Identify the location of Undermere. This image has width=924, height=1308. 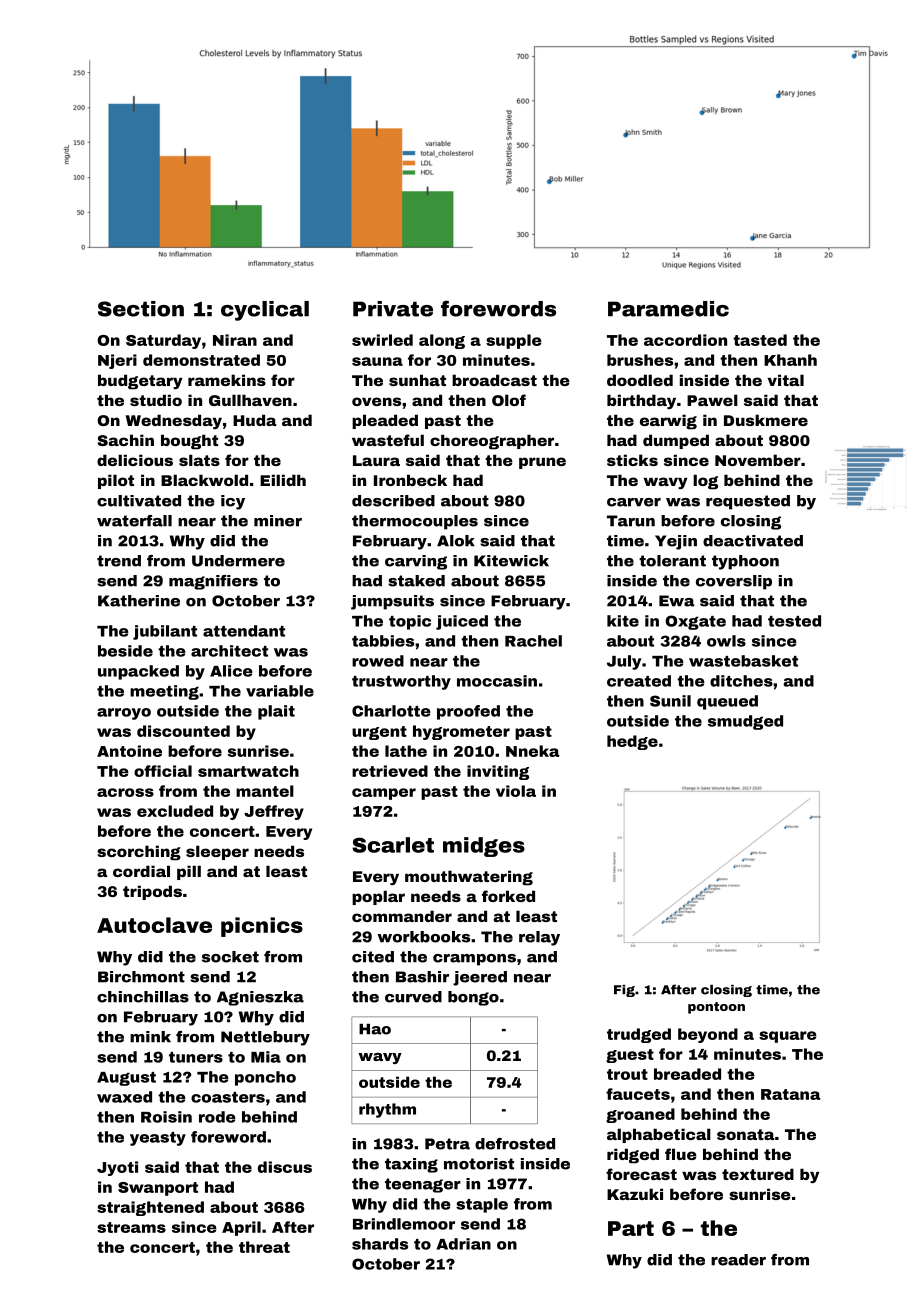
(238, 561).
